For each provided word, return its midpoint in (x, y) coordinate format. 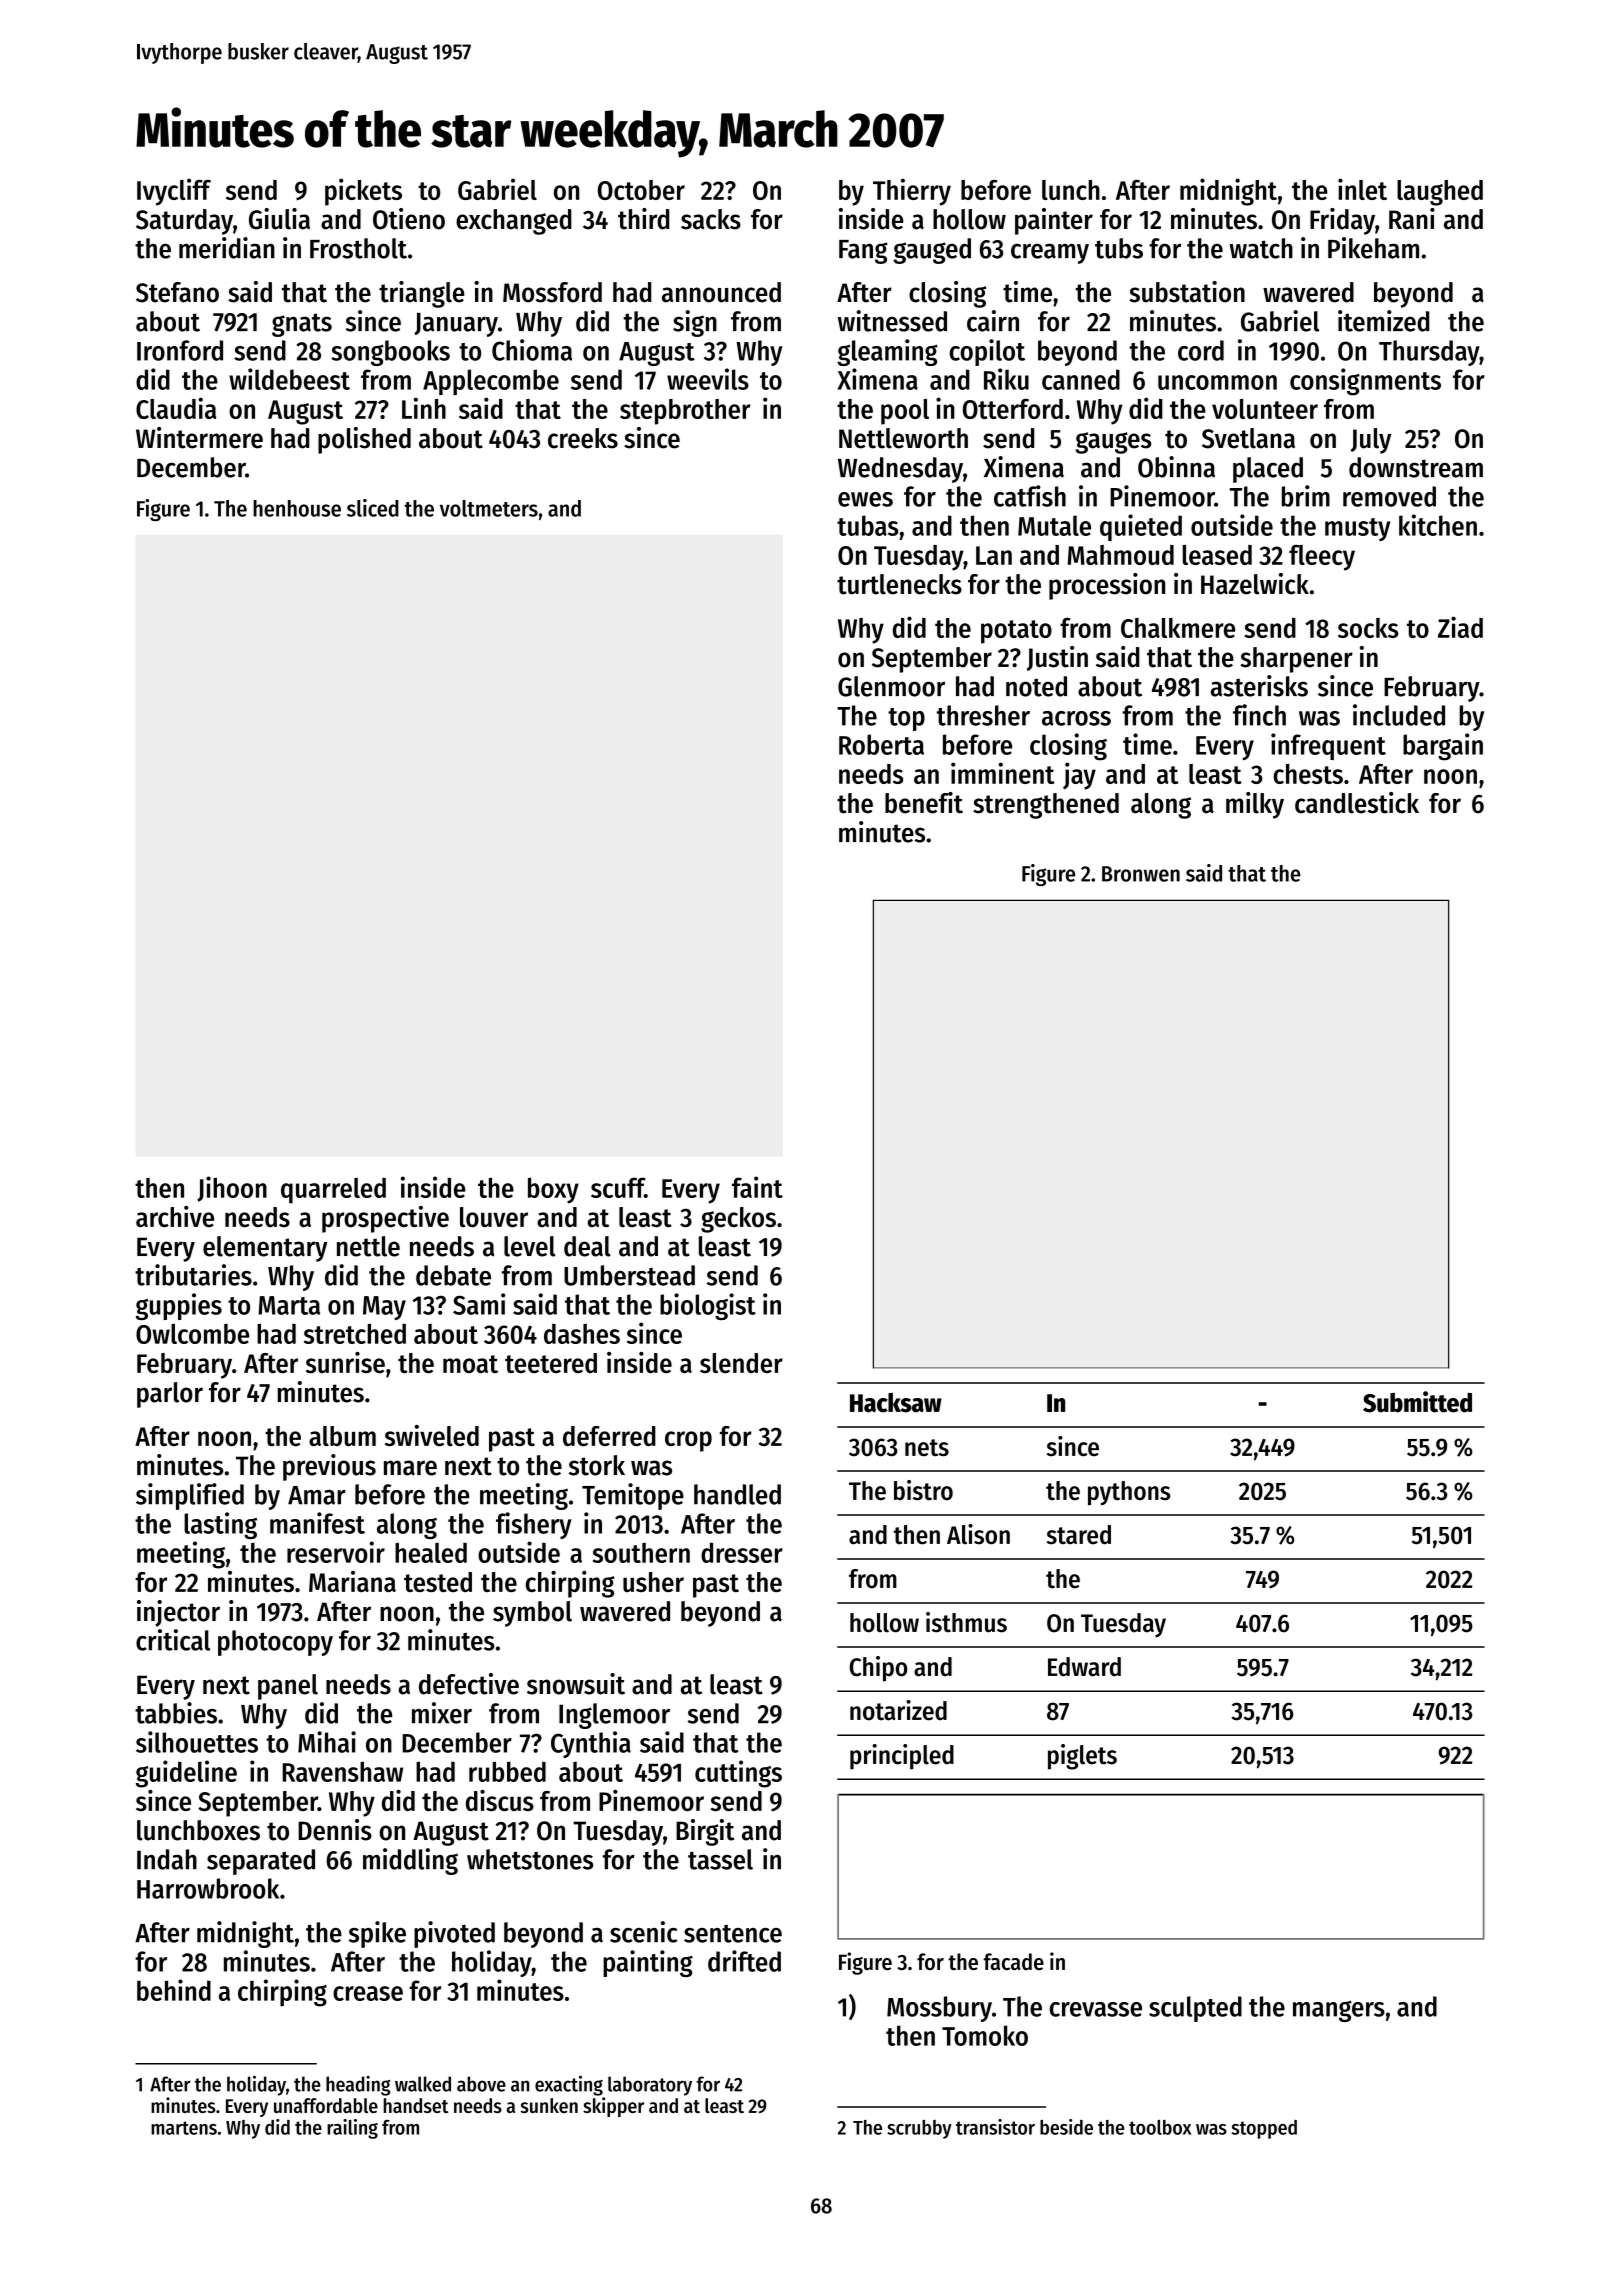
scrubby (919, 2129)
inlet (1362, 189)
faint (757, 1187)
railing (352, 2129)
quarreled (333, 1191)
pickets (363, 192)
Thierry (912, 192)
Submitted (1417, 1402)
